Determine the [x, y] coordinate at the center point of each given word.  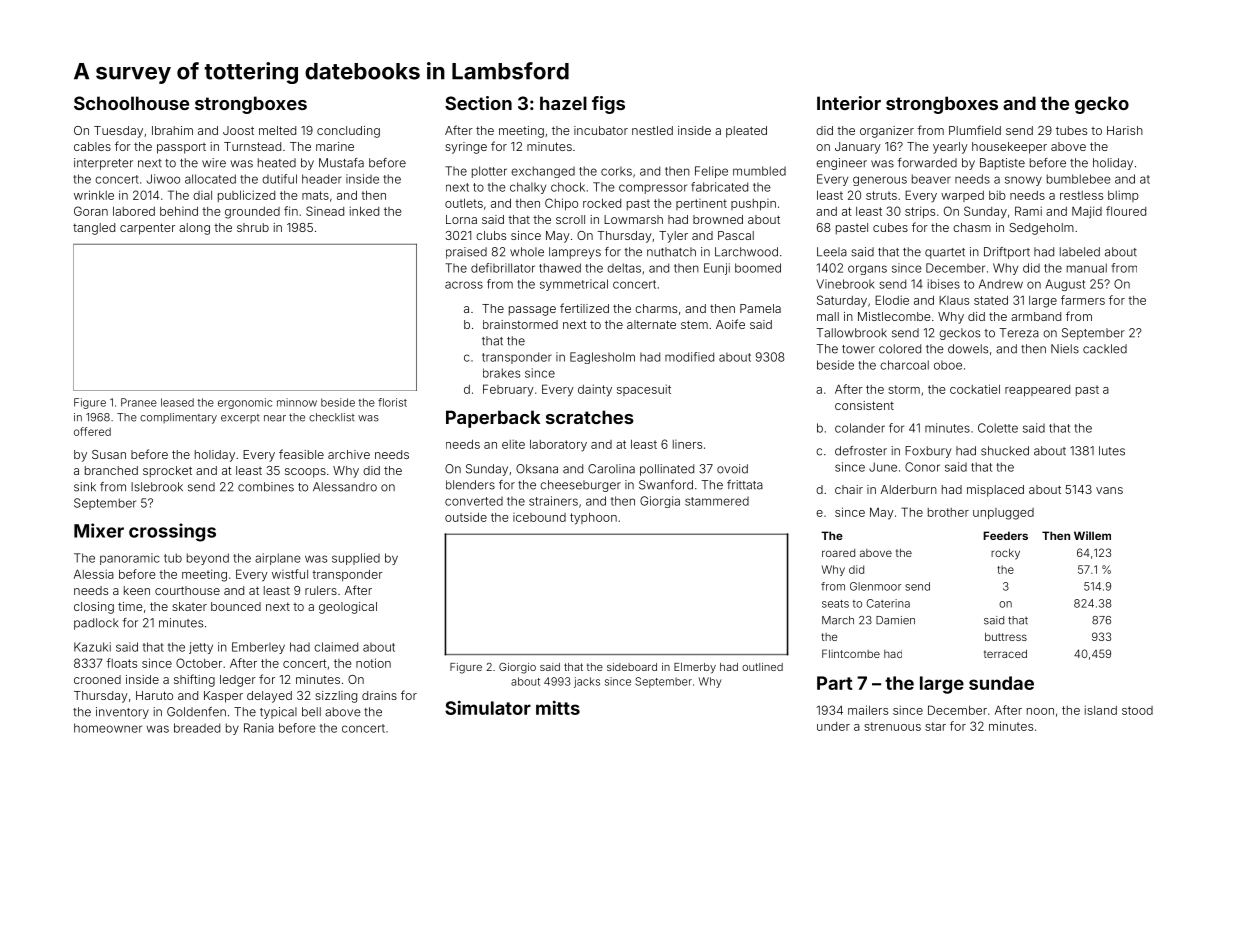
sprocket [167, 472]
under [833, 726]
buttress [1006, 636]
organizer [887, 132]
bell [311, 712]
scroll [570, 219]
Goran [91, 211]
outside [466, 517]
